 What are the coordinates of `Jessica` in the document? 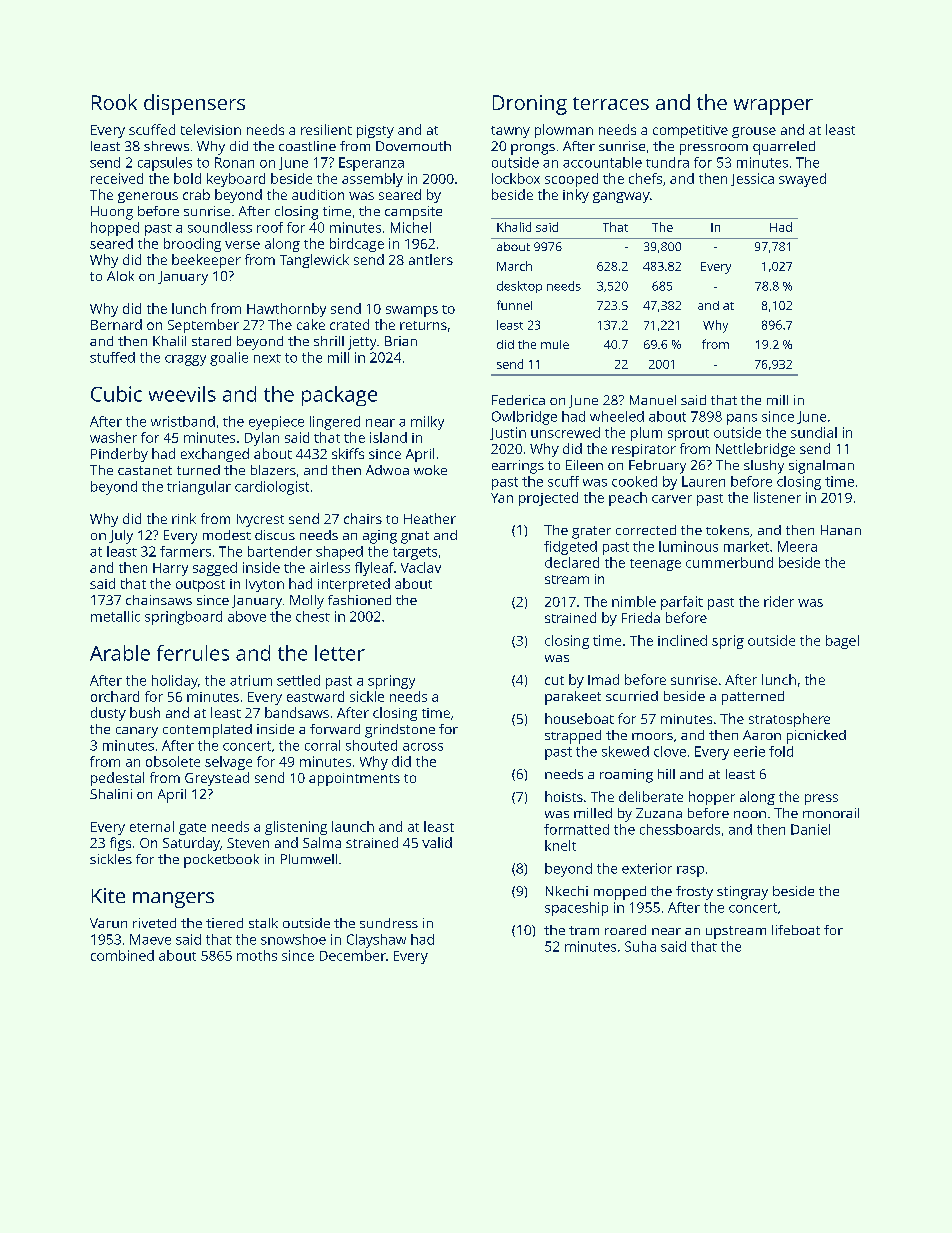 It's located at (752, 179).
